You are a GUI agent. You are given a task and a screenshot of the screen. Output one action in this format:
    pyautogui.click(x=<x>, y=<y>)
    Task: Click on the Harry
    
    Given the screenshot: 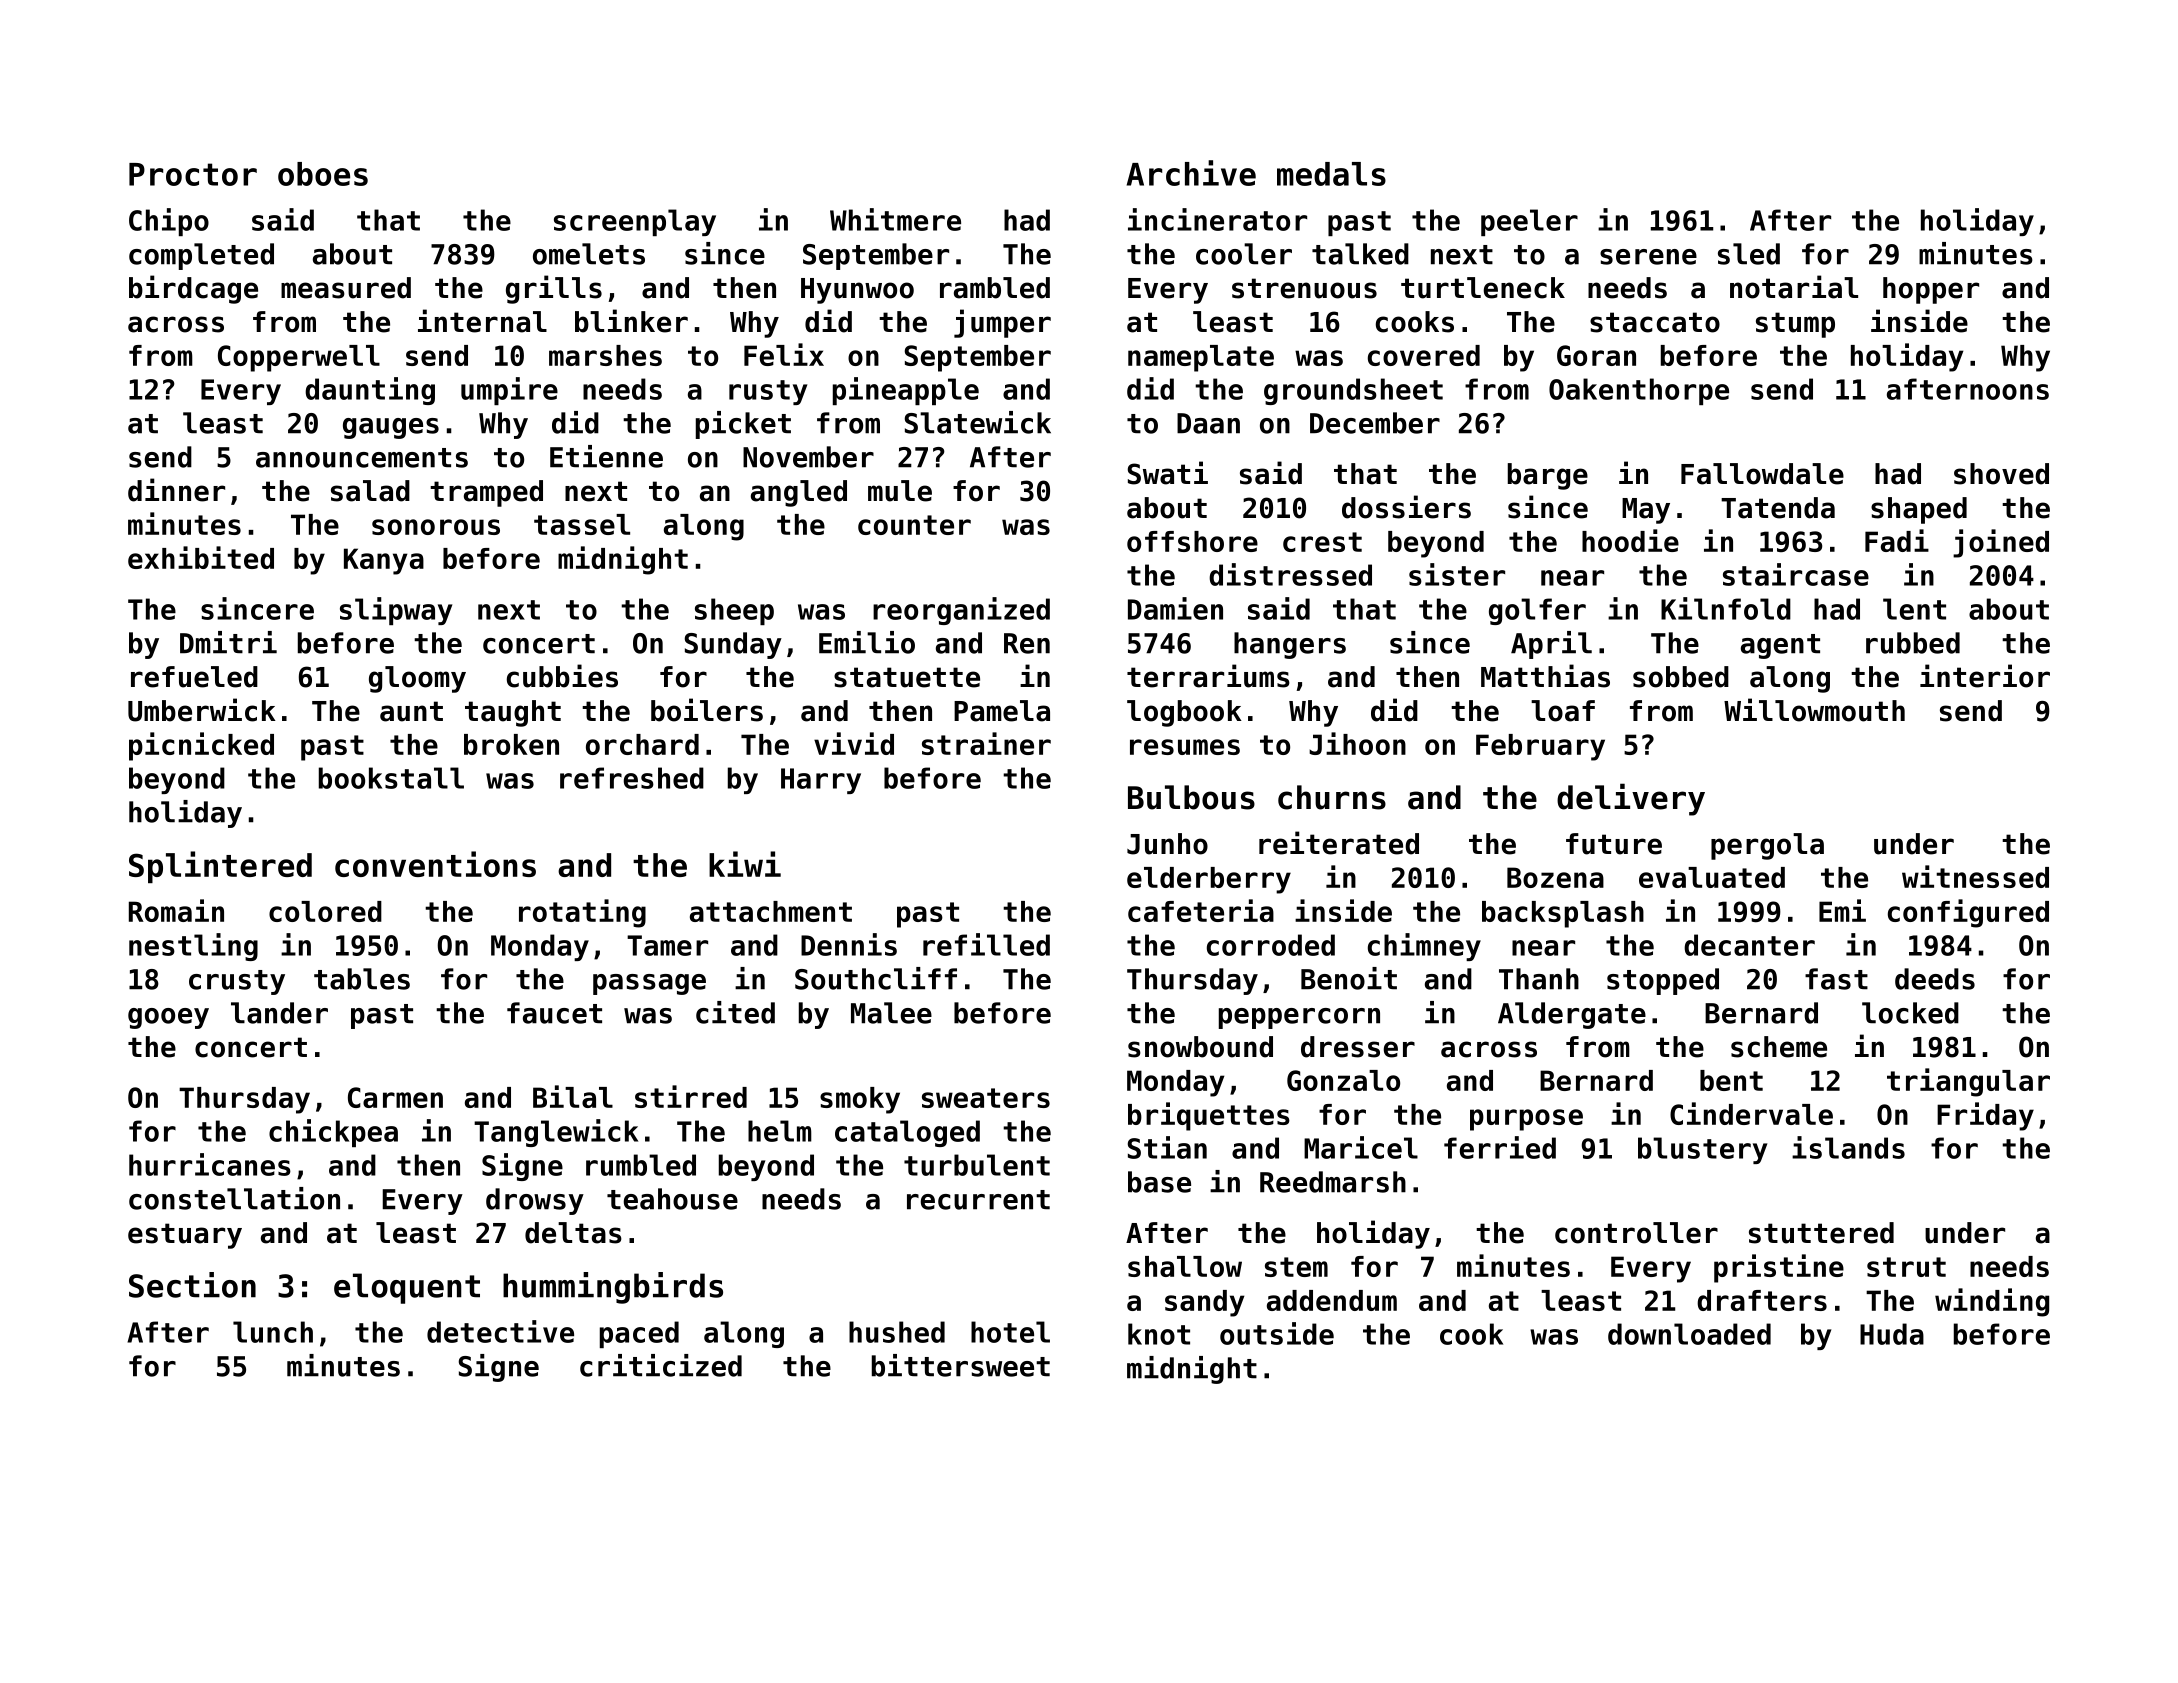 What is the action you would take?
    pyautogui.click(x=821, y=781)
